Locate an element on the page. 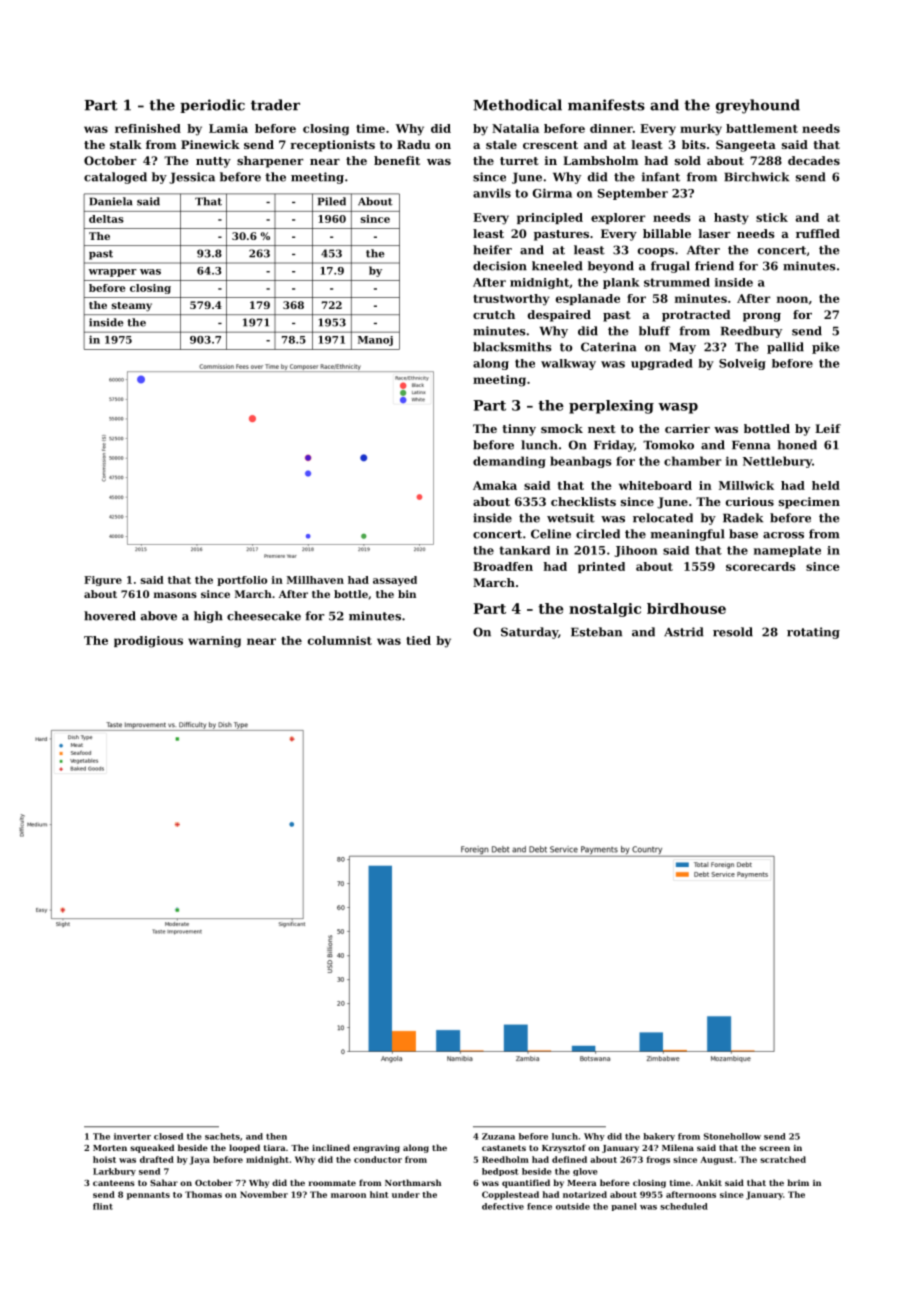 The height and width of the page is (1308, 924). heifer is located at coordinates (492, 250).
